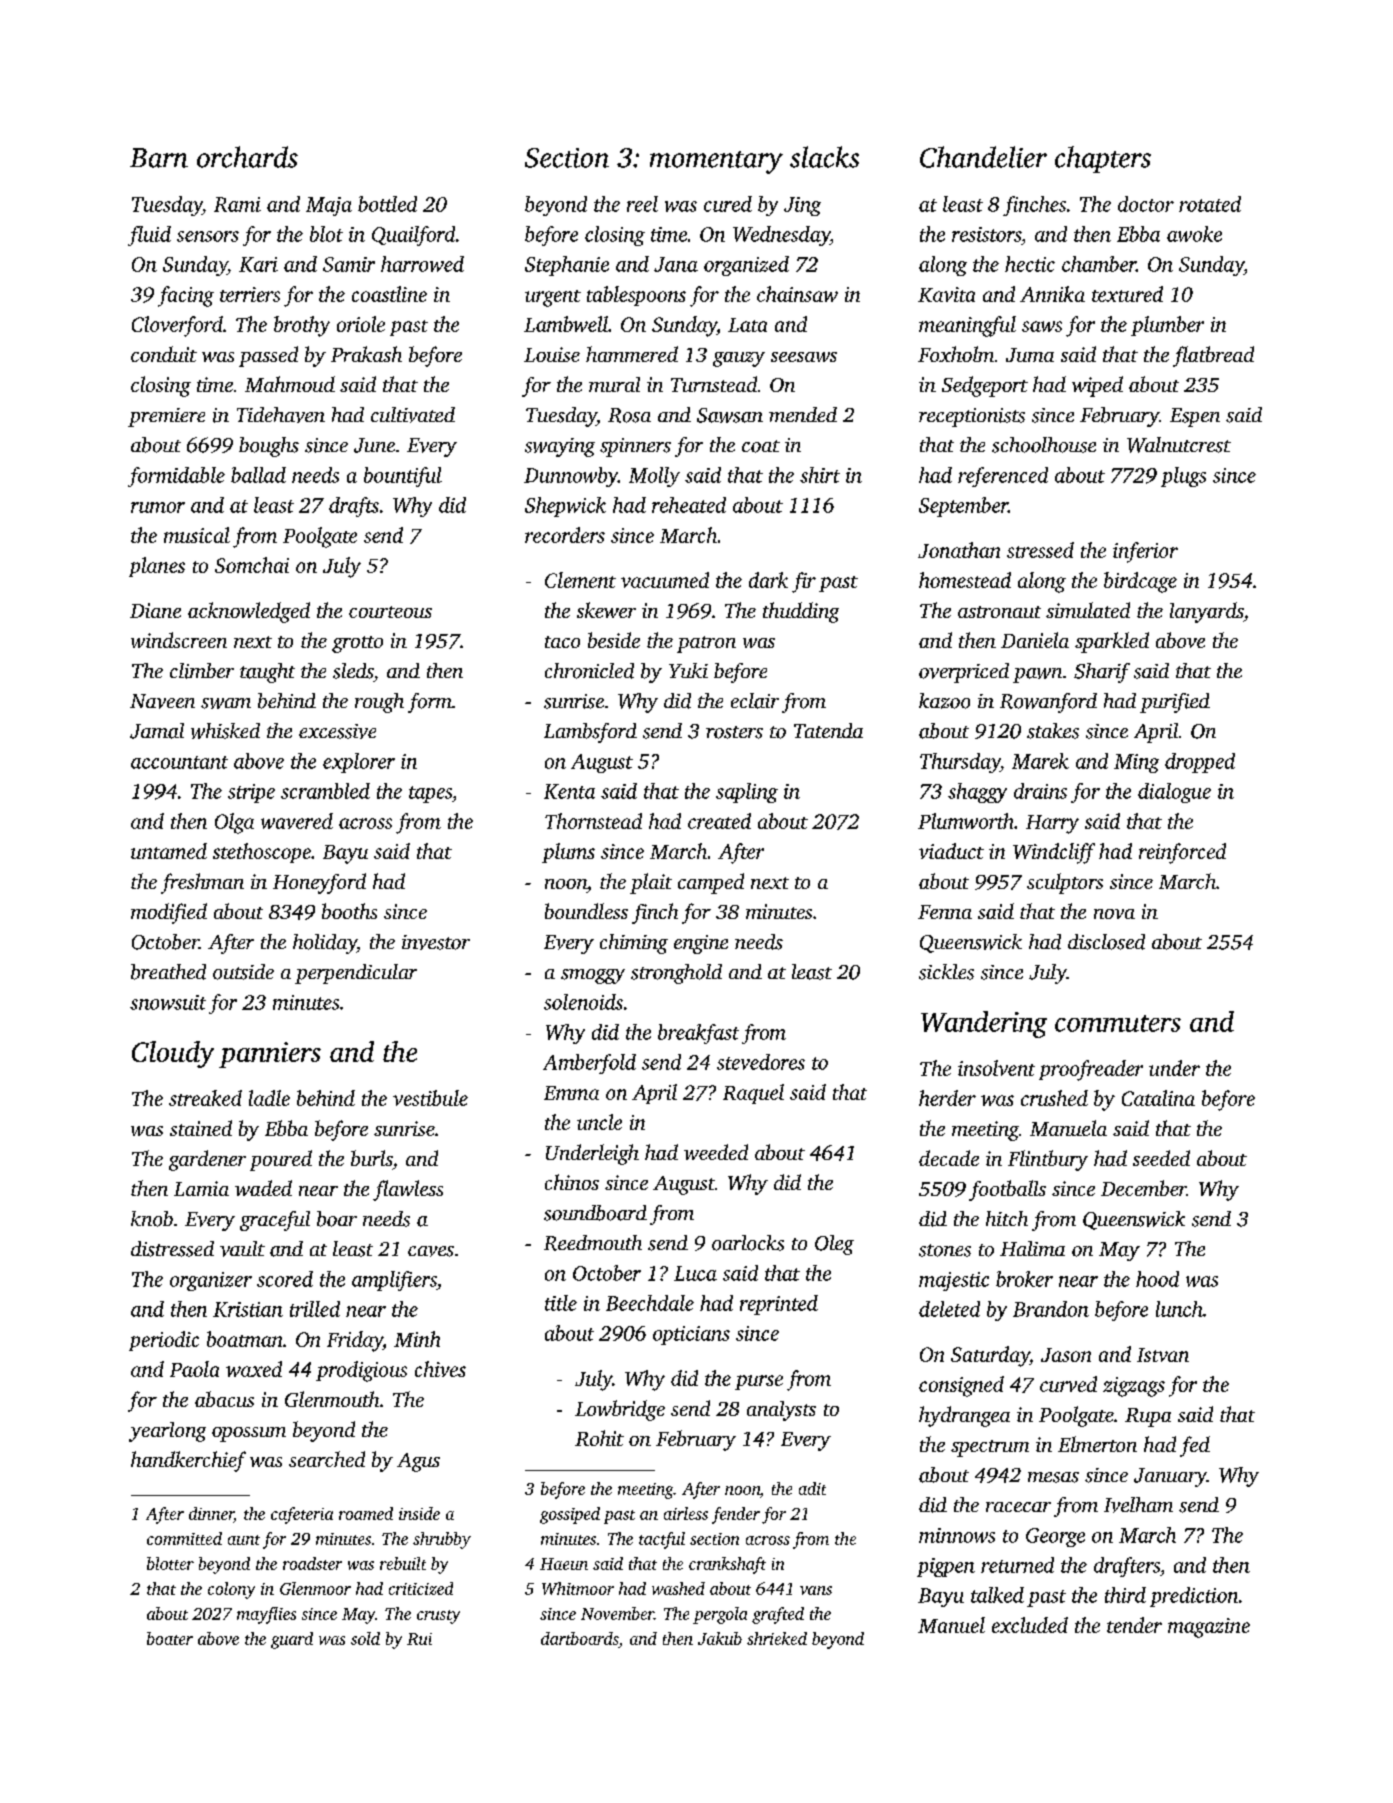  What do you see at coordinates (281, 415) in the page?
I see `Tidehaven` at bounding box center [281, 415].
